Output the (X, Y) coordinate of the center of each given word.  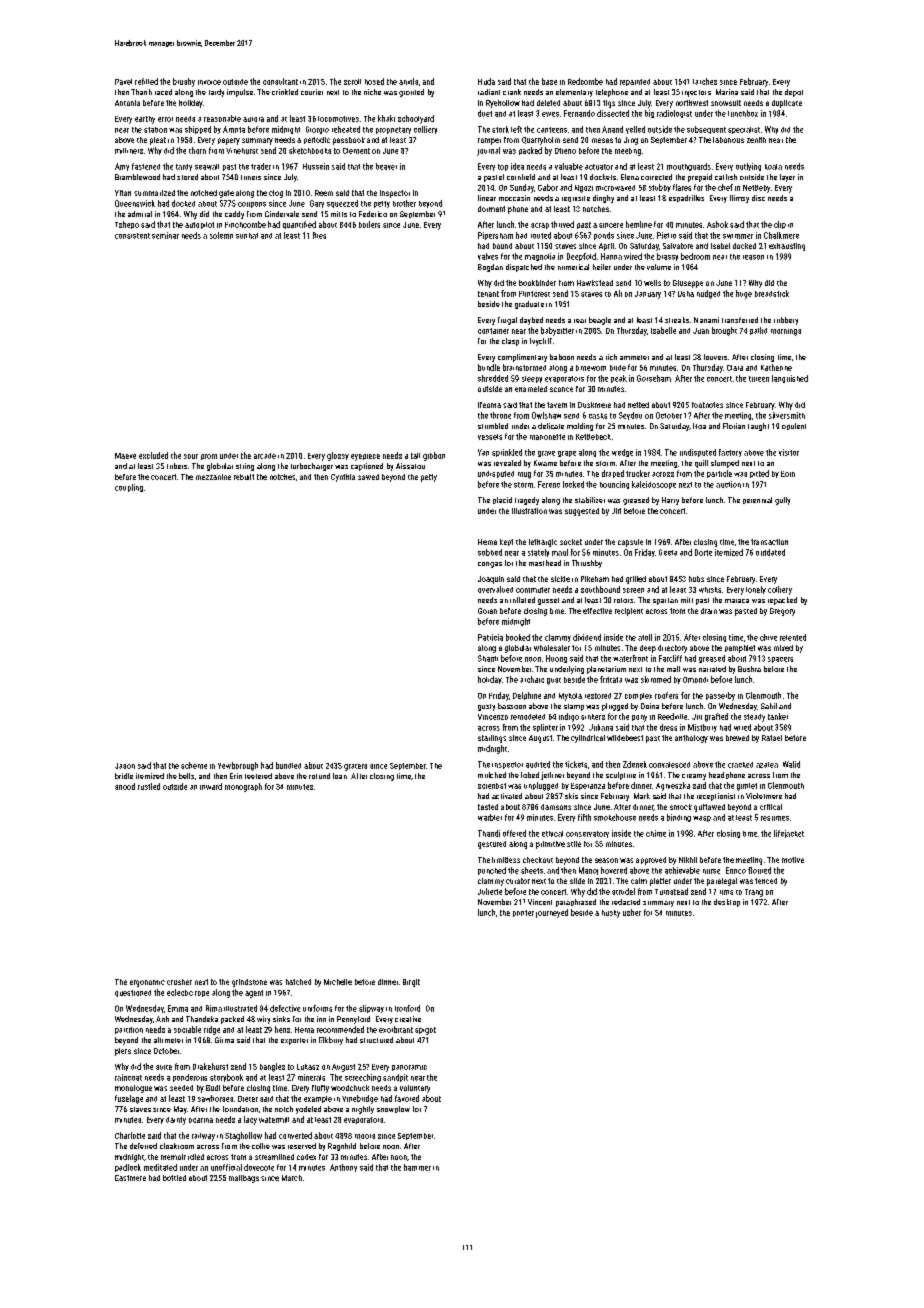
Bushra (749, 669)
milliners (129, 151)
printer (523, 913)
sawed (368, 477)
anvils (408, 81)
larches (705, 81)
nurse (711, 871)
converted (295, 1135)
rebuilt (244, 477)
